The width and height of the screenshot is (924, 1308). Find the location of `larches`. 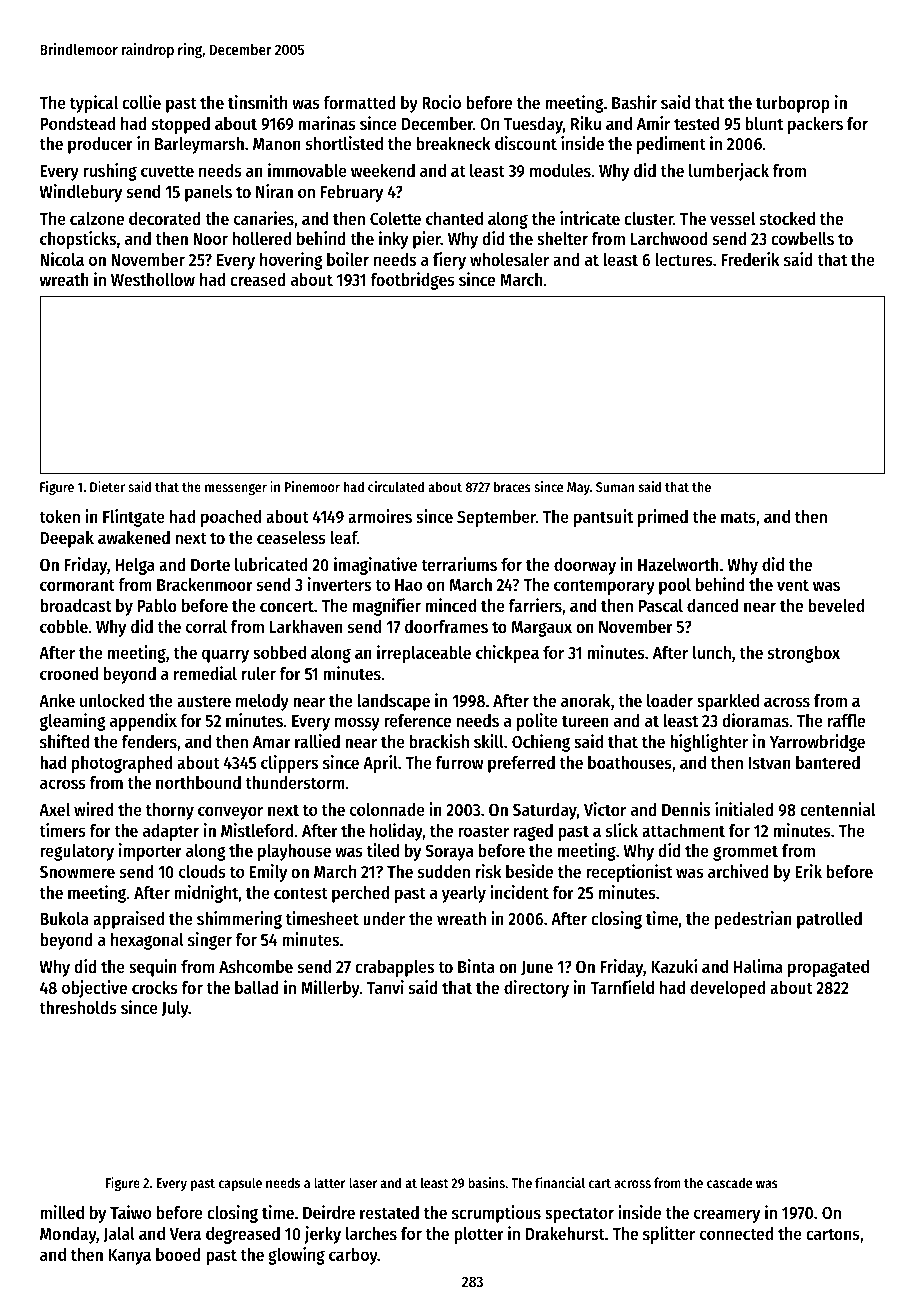

larches is located at coordinates (371, 1233).
